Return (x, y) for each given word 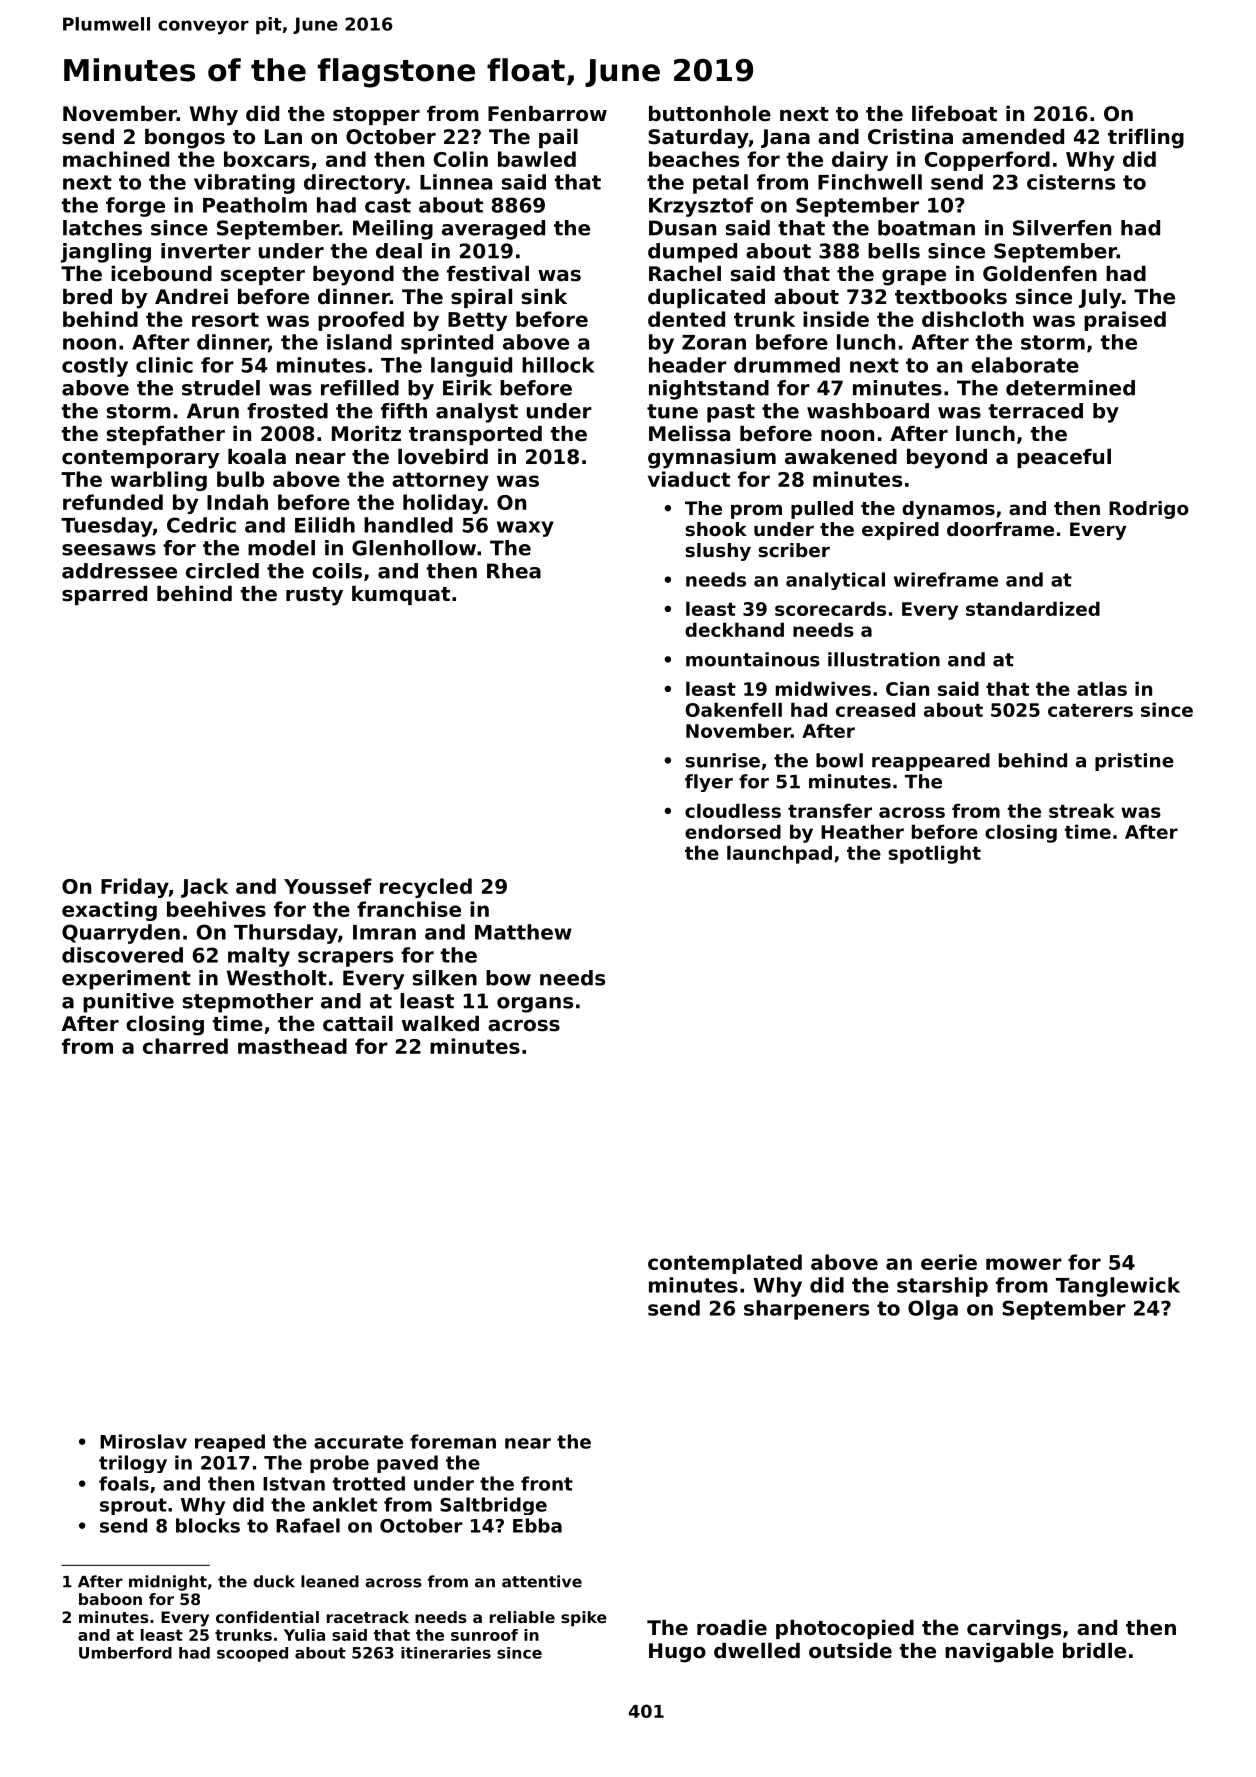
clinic (164, 365)
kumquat (401, 595)
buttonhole (710, 114)
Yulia (304, 1635)
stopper (376, 116)
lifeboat (954, 114)
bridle (1094, 1651)
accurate (358, 1442)
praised (1125, 321)
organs (535, 1005)
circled (222, 571)
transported (475, 435)
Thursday (286, 934)
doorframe (1000, 529)
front (547, 1483)
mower (1024, 1264)
